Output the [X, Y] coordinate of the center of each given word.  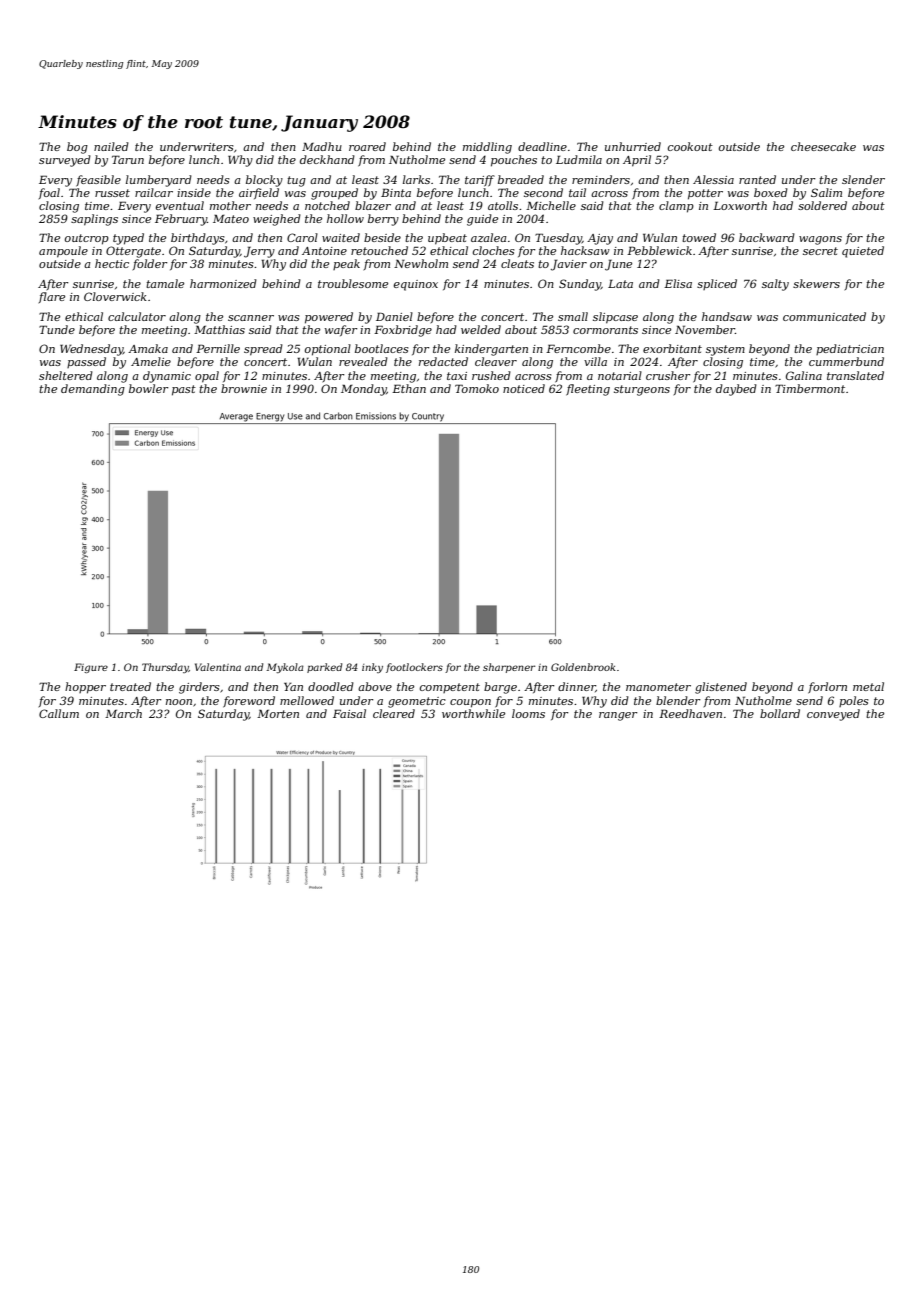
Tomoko [477, 388]
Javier [569, 265]
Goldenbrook [583, 667]
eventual [180, 205]
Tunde [57, 329]
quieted [863, 252]
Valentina [218, 667]
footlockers [414, 668]
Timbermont [810, 388]
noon [179, 702]
